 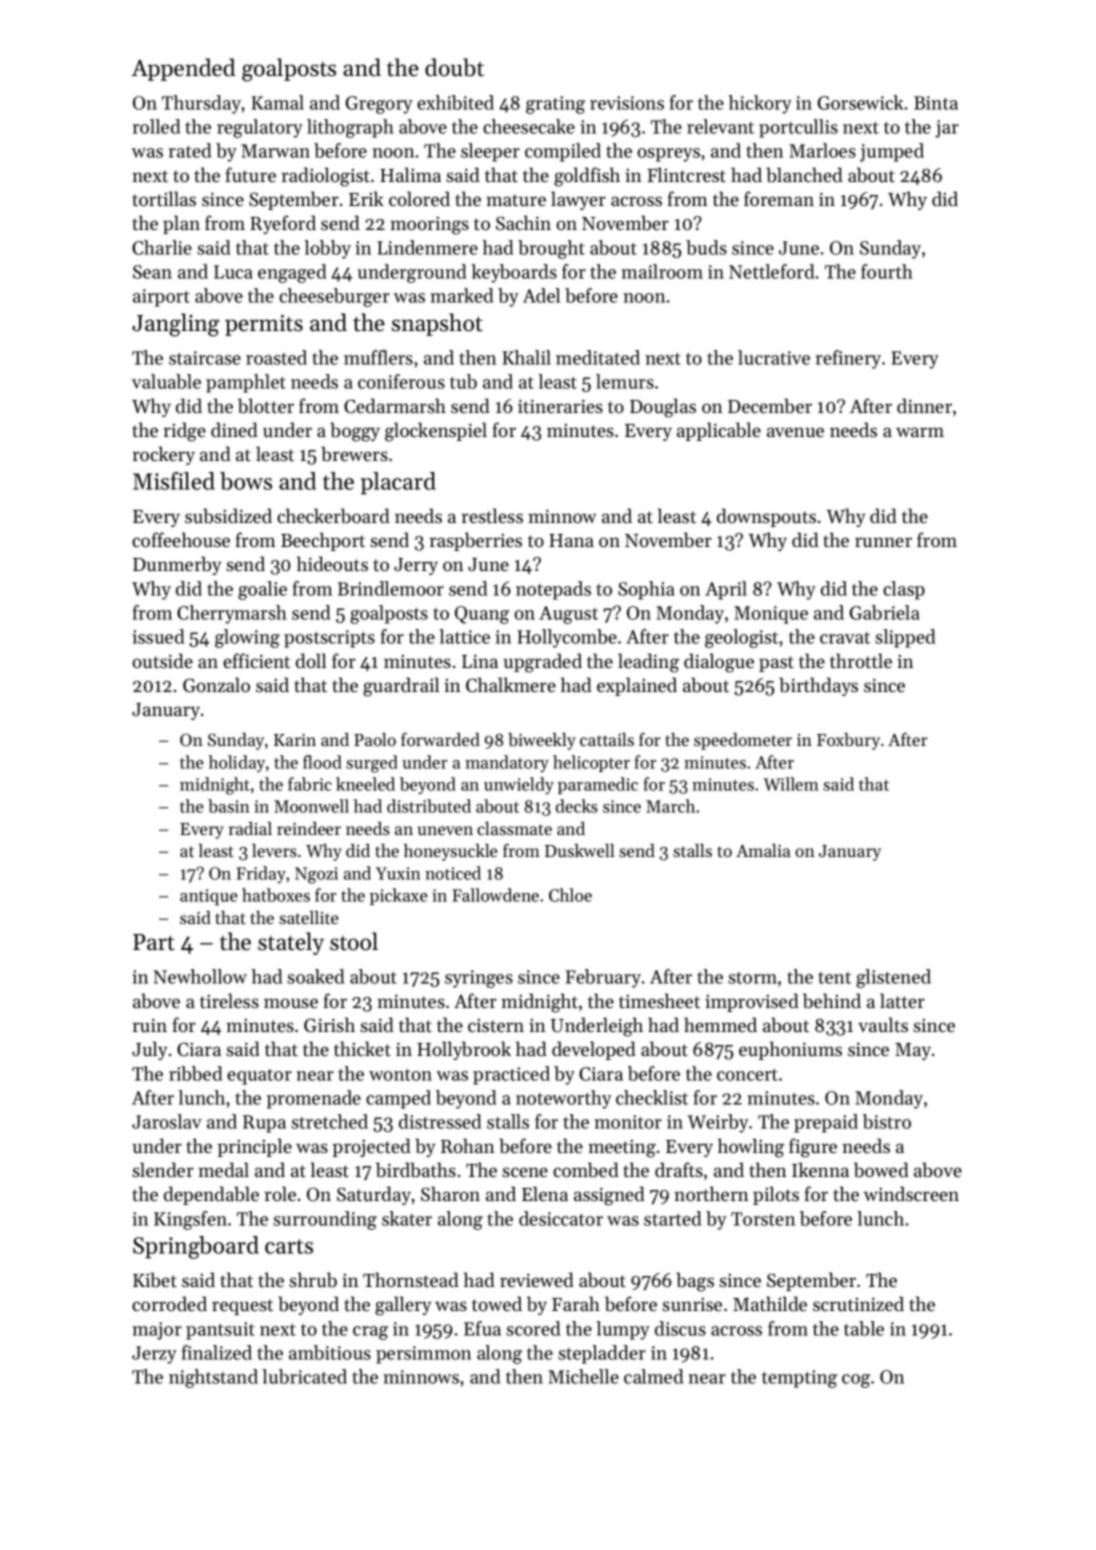 I want to click on Appended, so click(x=183, y=69).
